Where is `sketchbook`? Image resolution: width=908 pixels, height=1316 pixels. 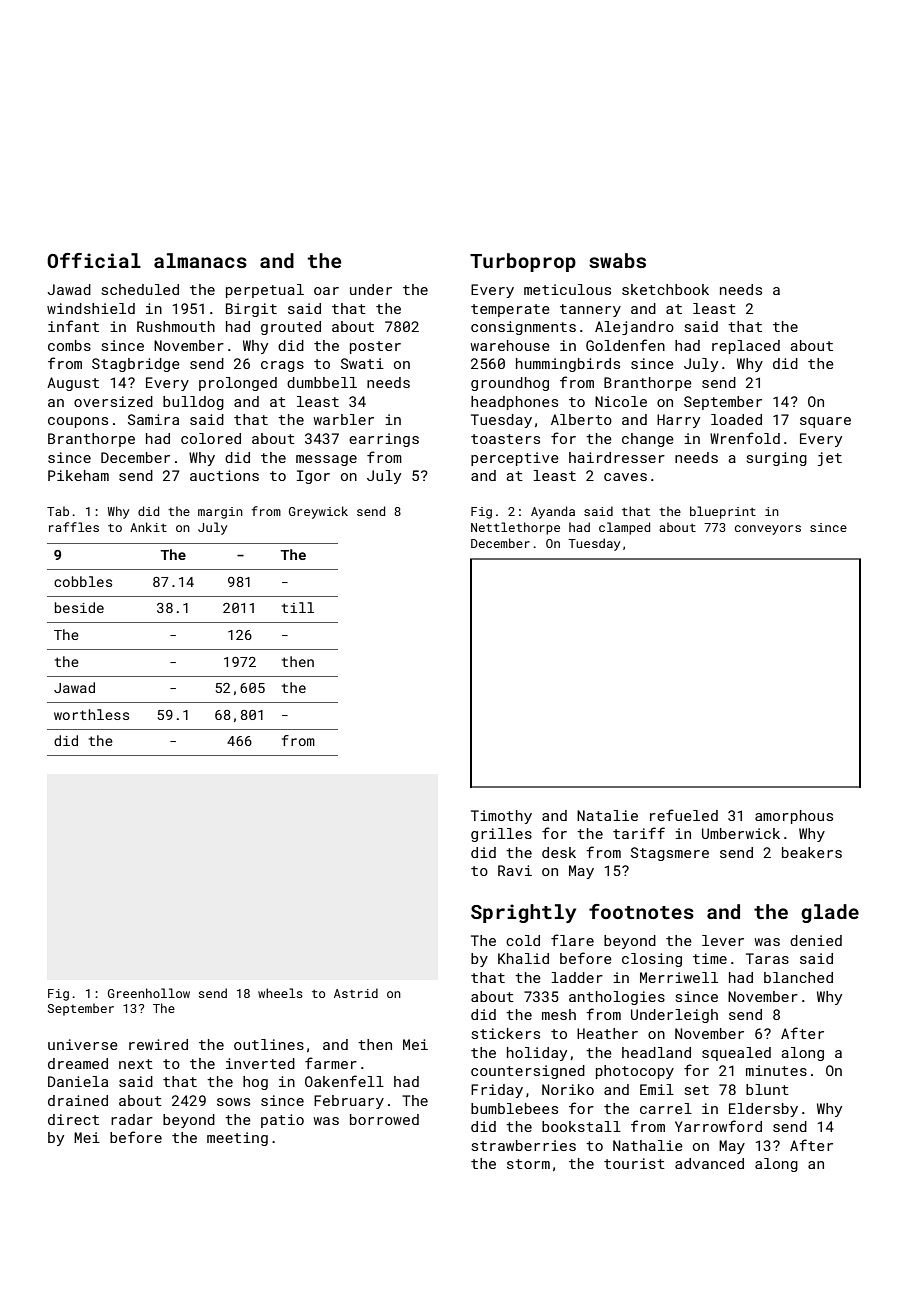
sketchbook is located at coordinates (665, 289).
